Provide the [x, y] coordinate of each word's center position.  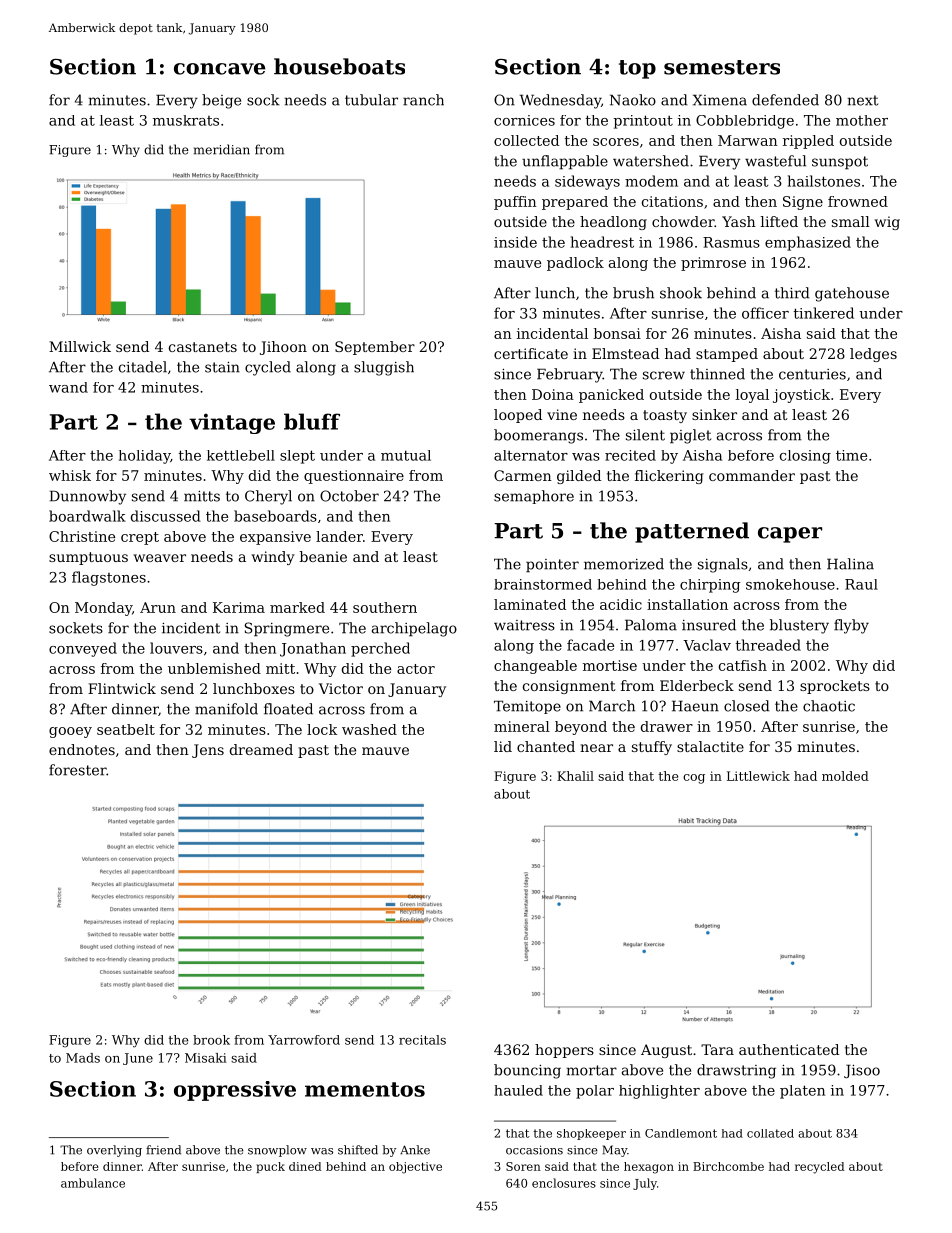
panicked [611, 396]
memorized [624, 564]
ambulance [93, 1183]
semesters [722, 67]
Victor [341, 688]
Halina [850, 564]
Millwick [80, 346]
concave [219, 69]
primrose [713, 264]
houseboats [339, 66]
